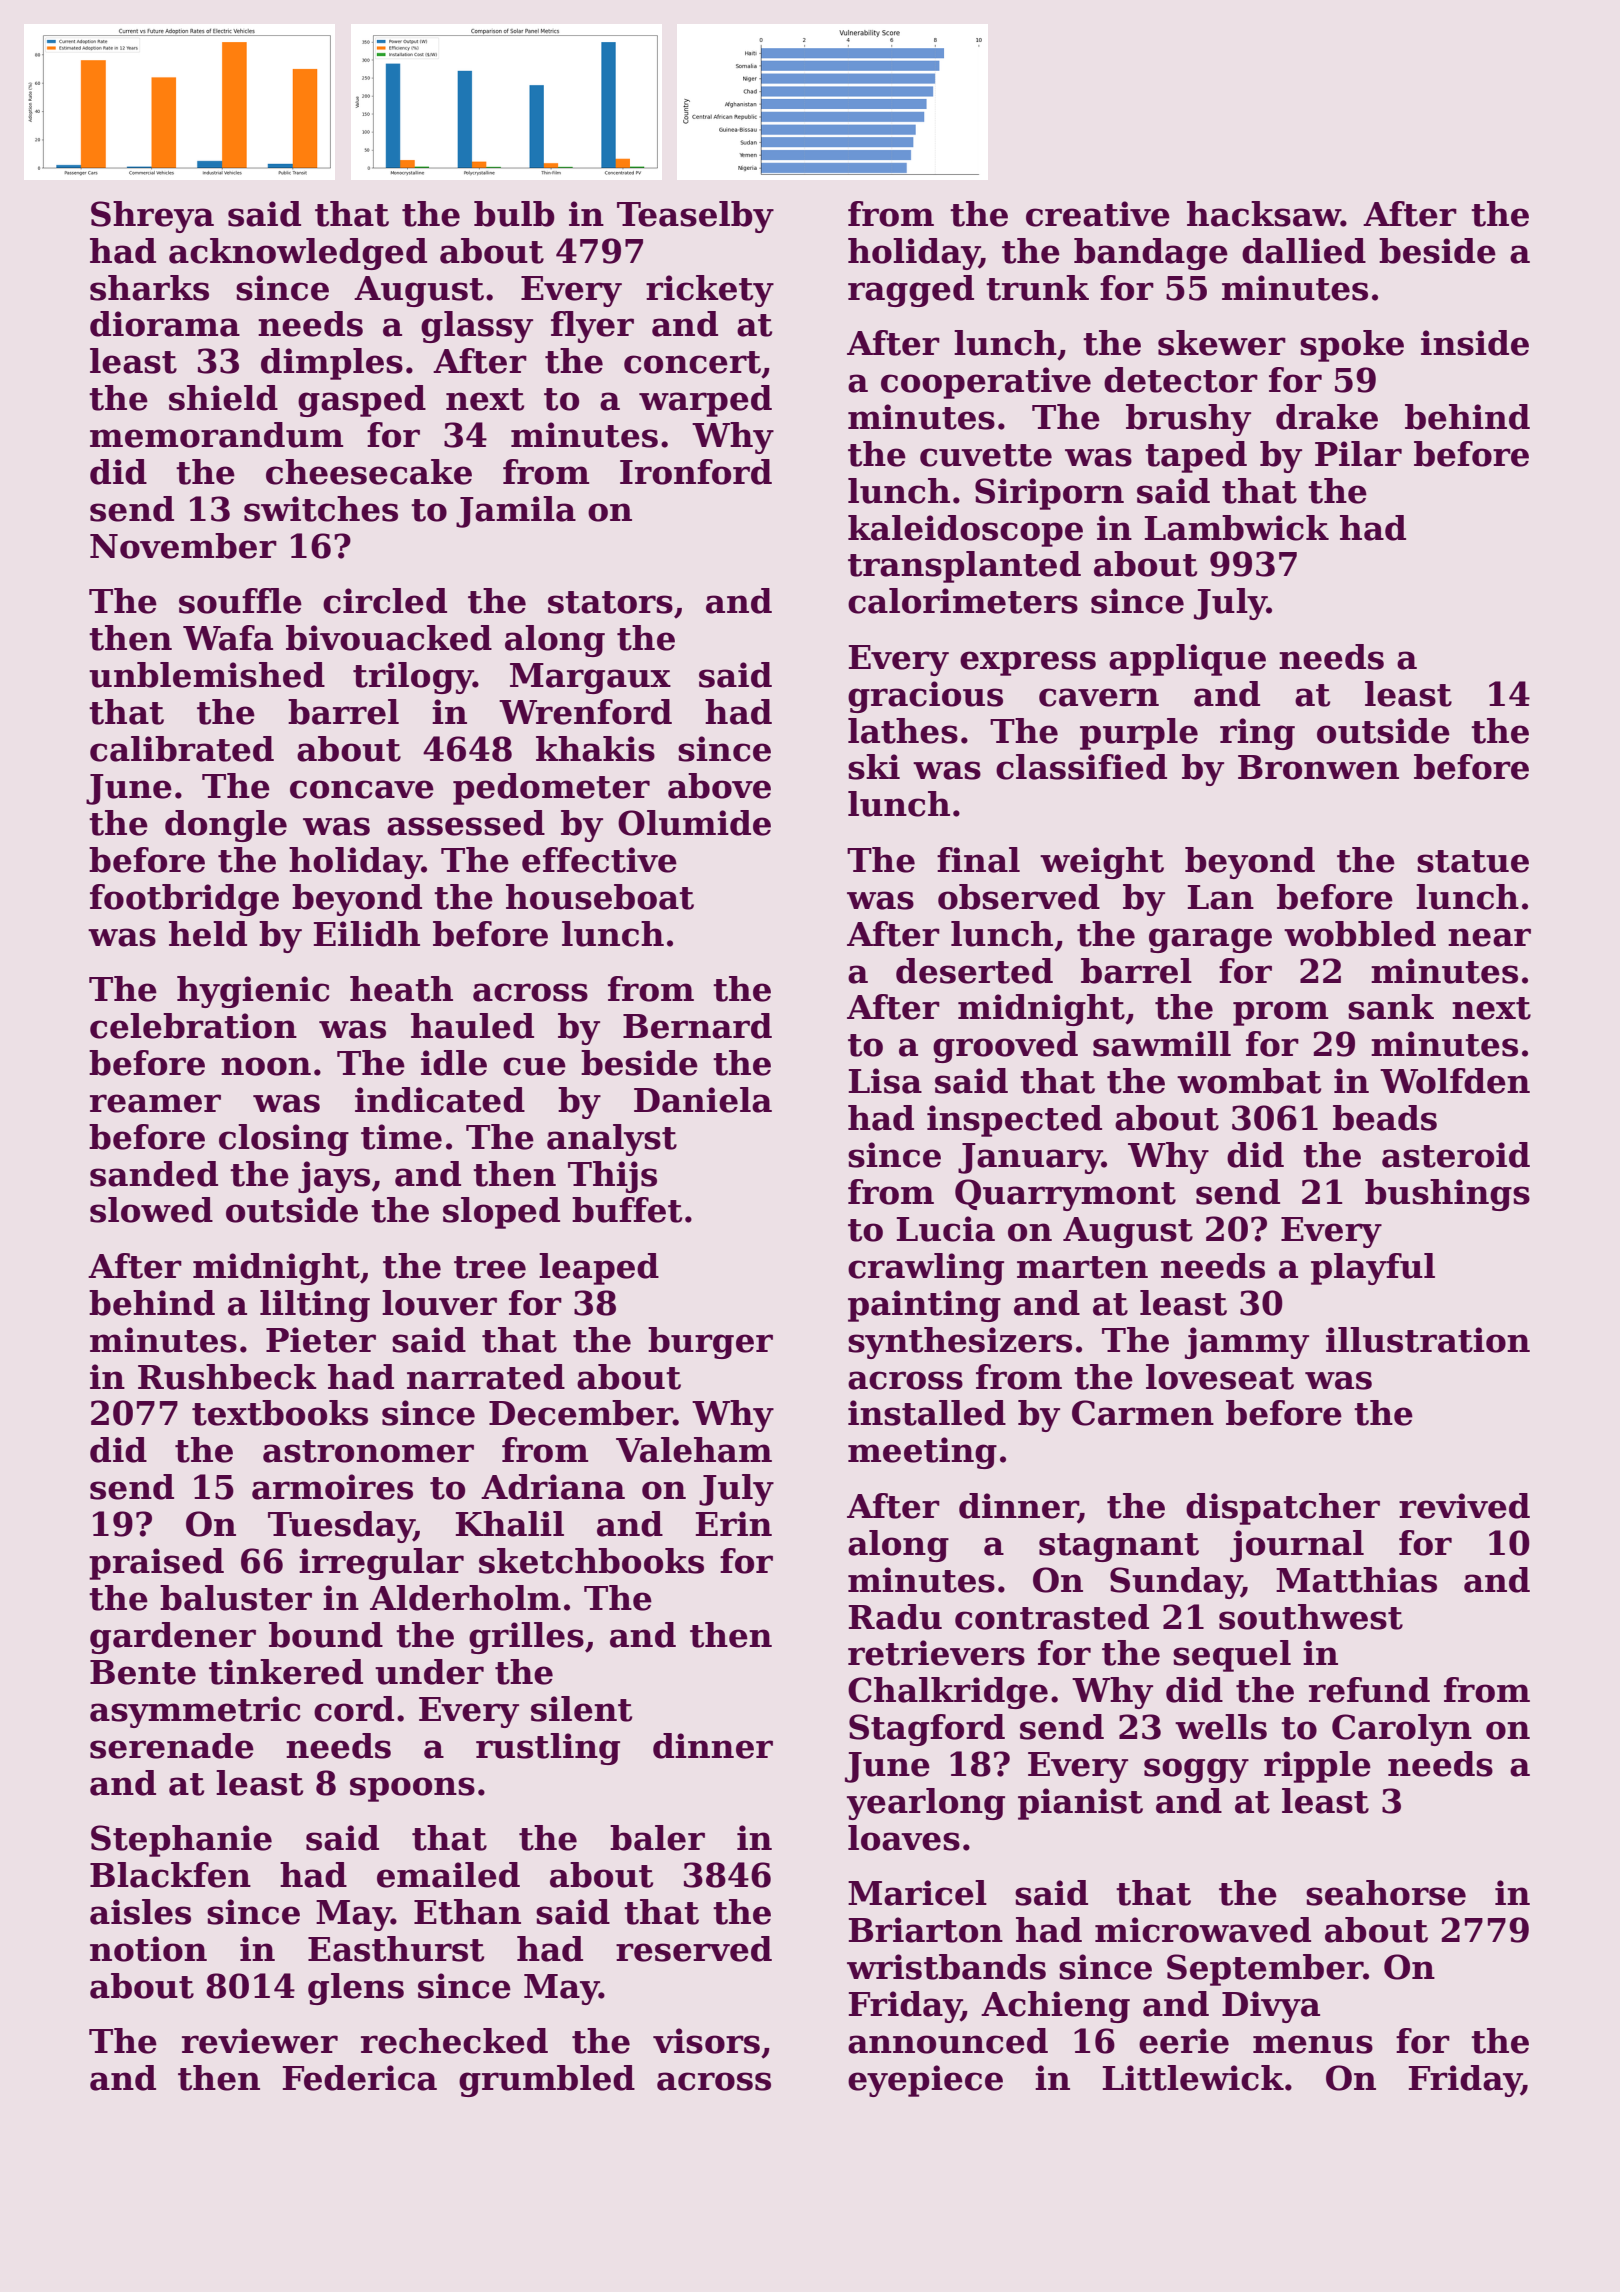  What do you see at coordinates (581, 1709) in the image?
I see `silent` at bounding box center [581, 1709].
